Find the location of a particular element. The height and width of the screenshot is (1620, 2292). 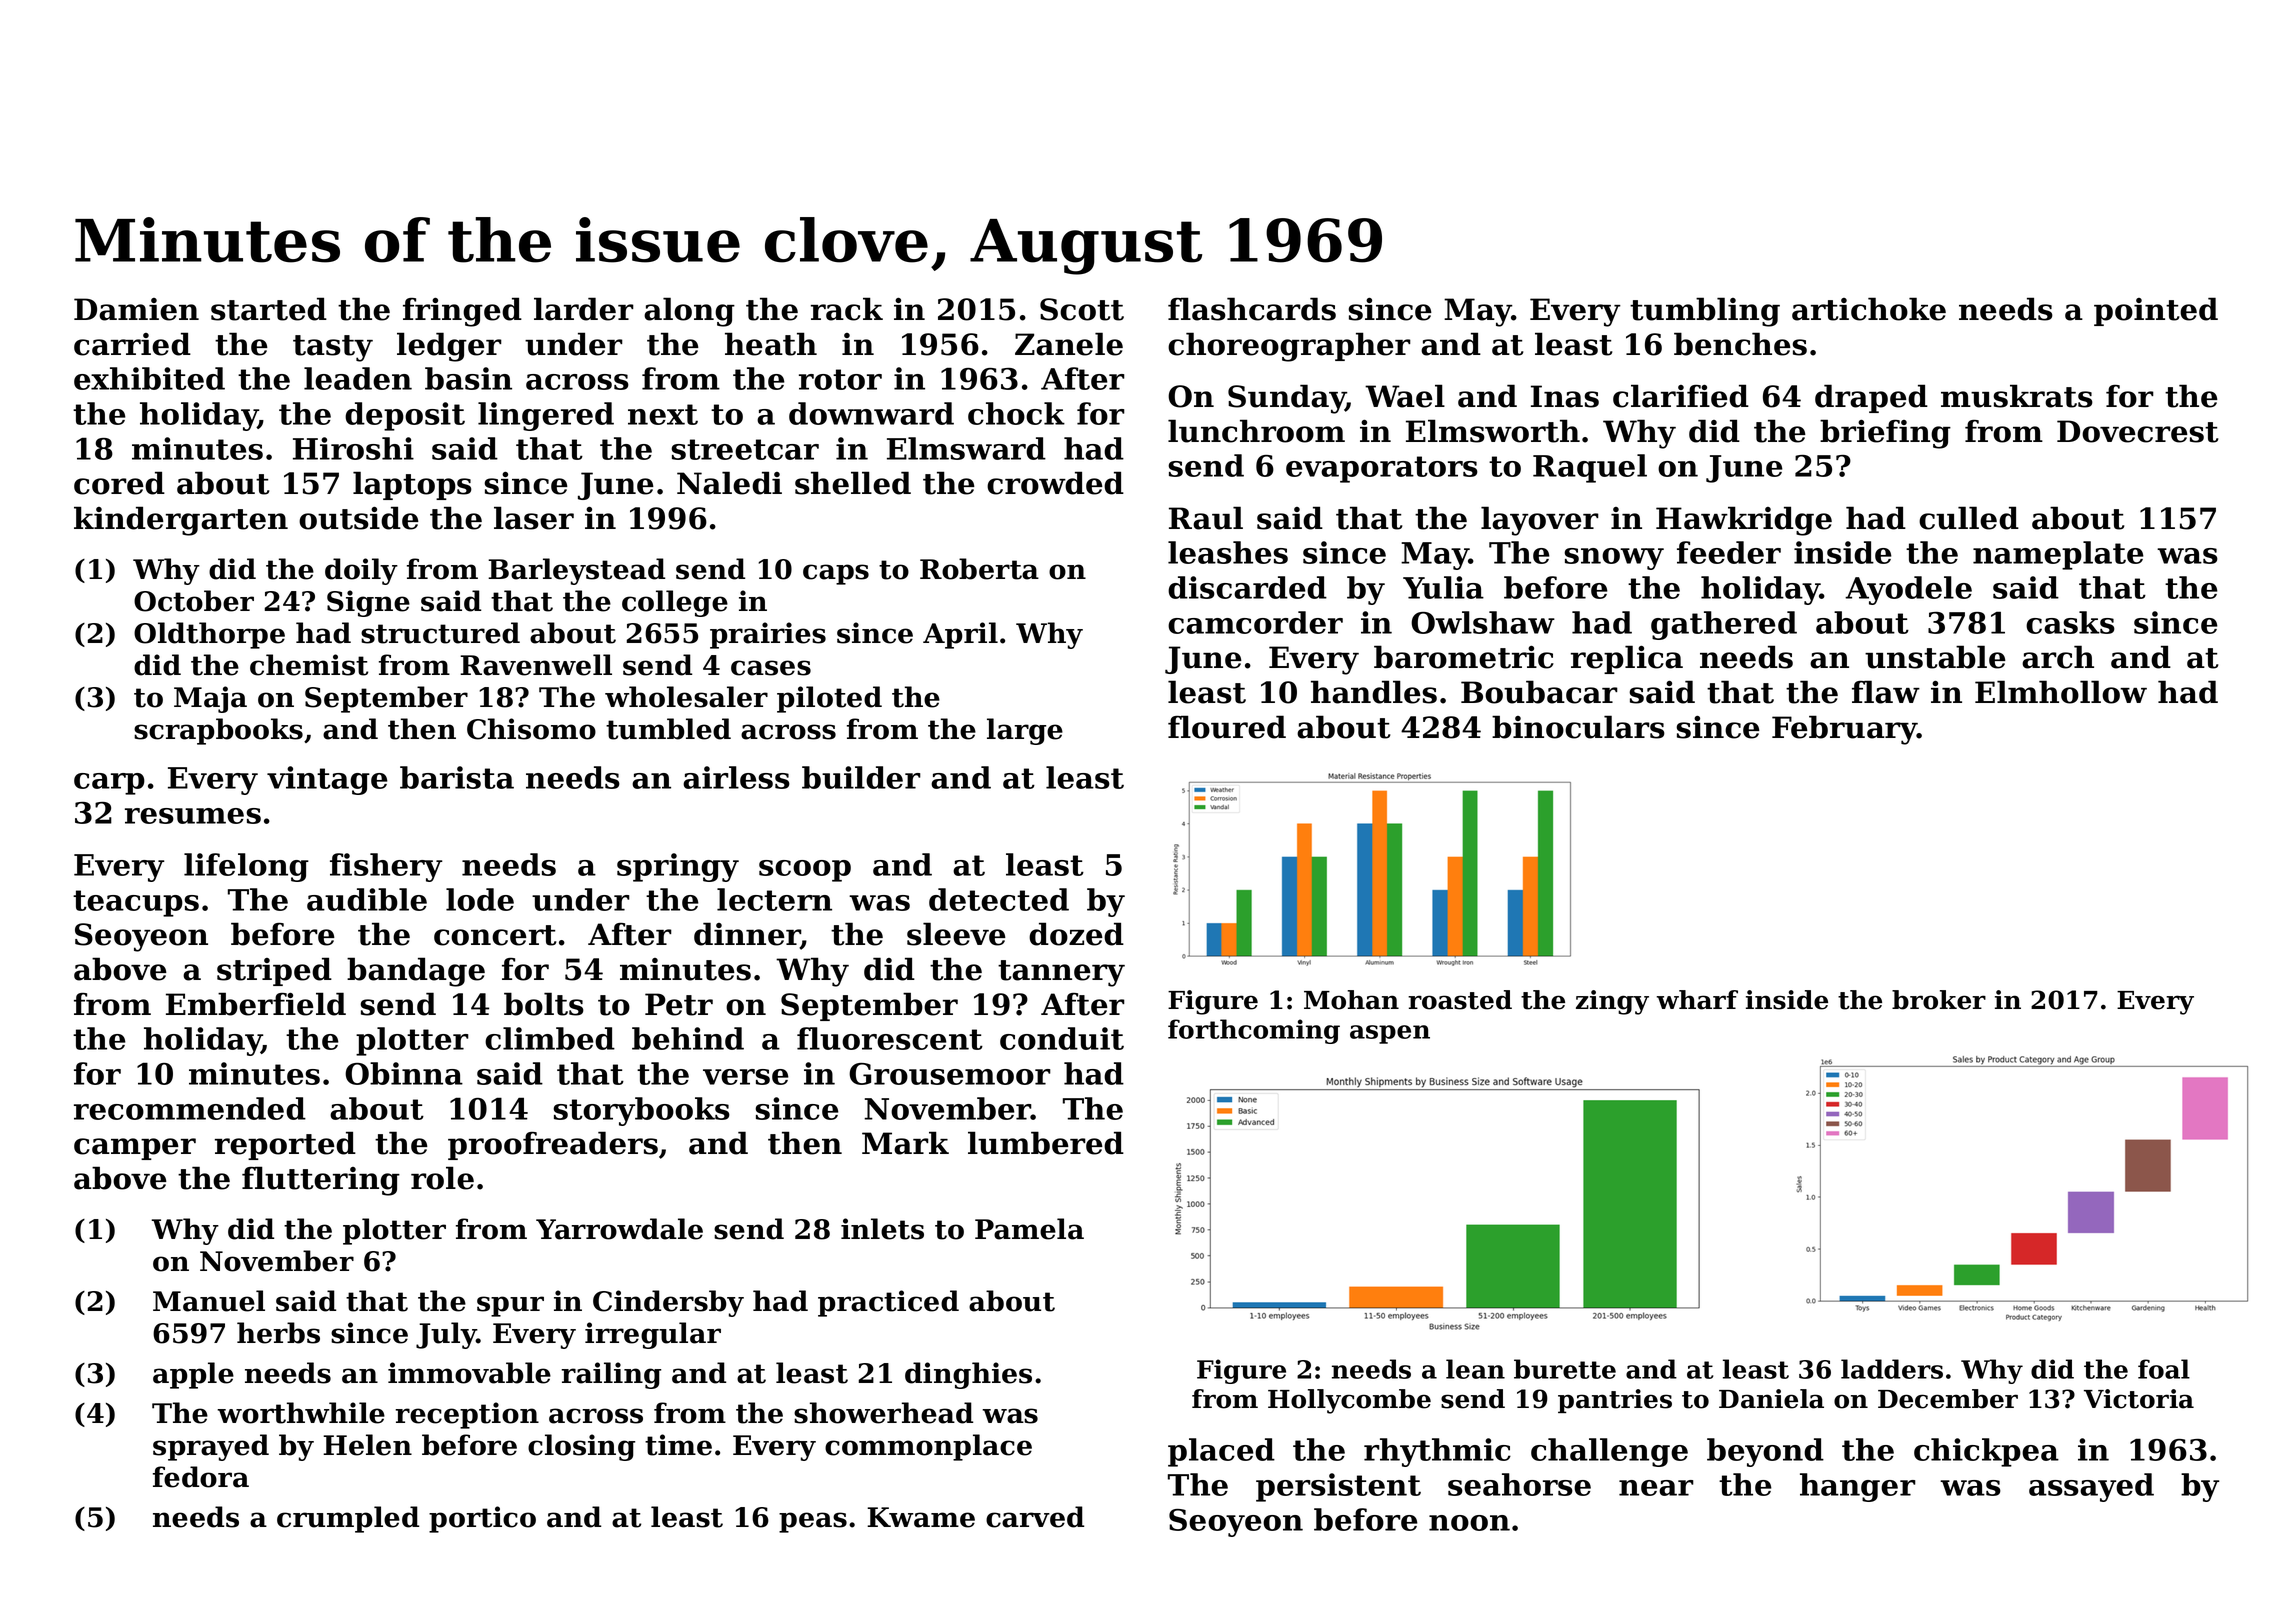

fedora is located at coordinates (201, 1477).
